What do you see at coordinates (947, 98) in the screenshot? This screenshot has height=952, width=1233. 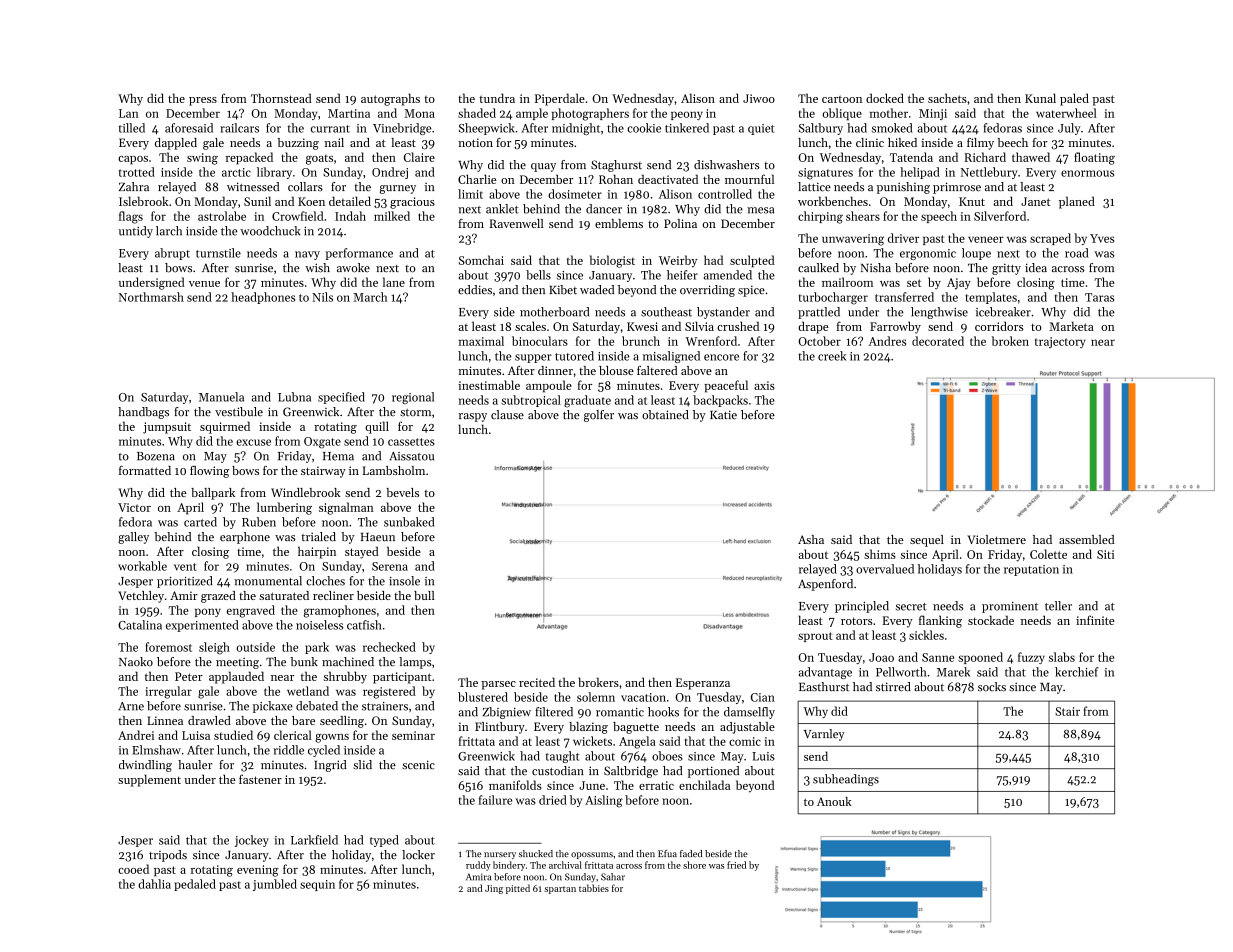 I see `sachets` at bounding box center [947, 98].
